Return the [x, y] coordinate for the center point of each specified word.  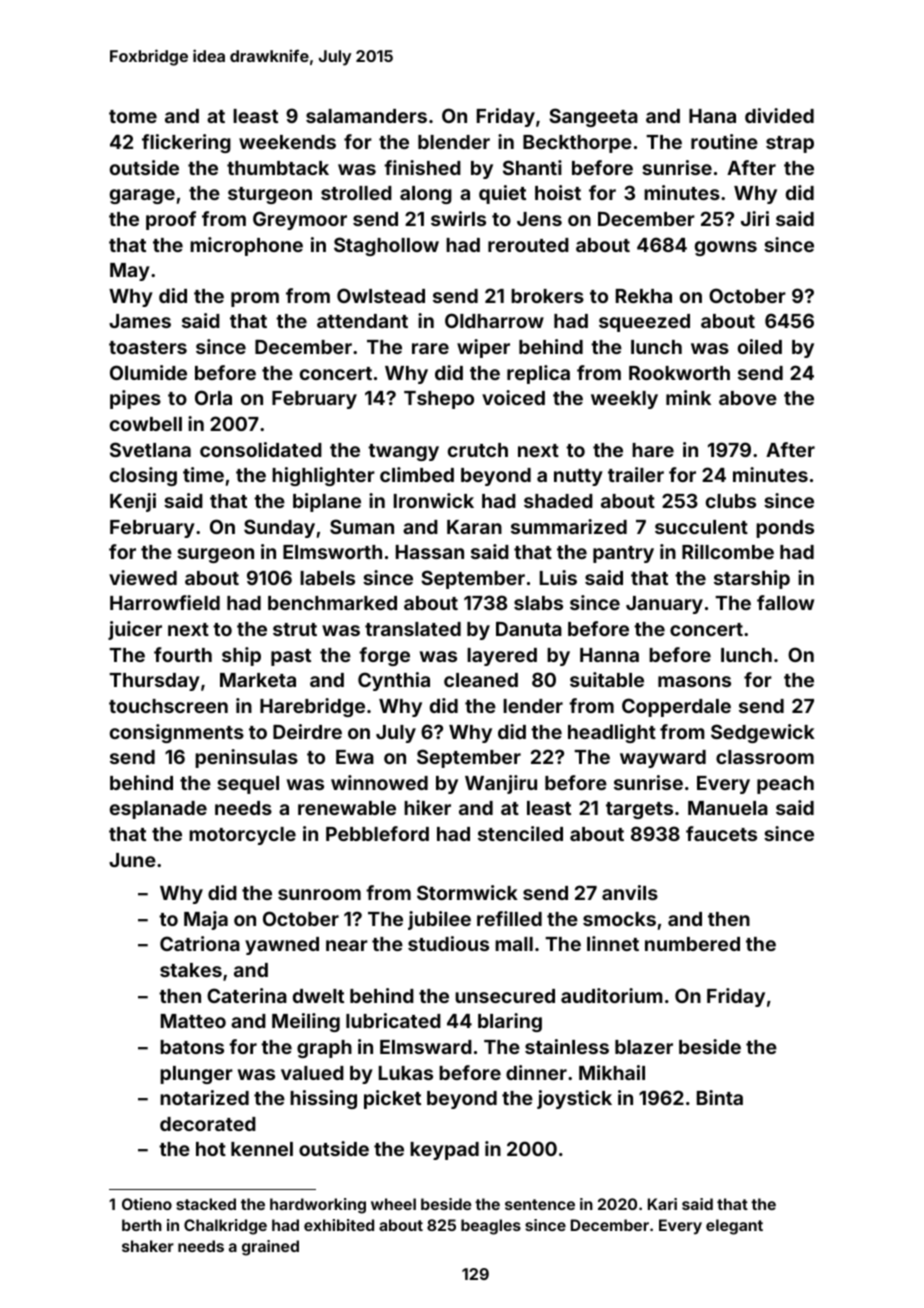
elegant [734, 1227]
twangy [403, 452]
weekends [287, 142]
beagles [491, 1227]
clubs [731, 501]
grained [270, 1248]
